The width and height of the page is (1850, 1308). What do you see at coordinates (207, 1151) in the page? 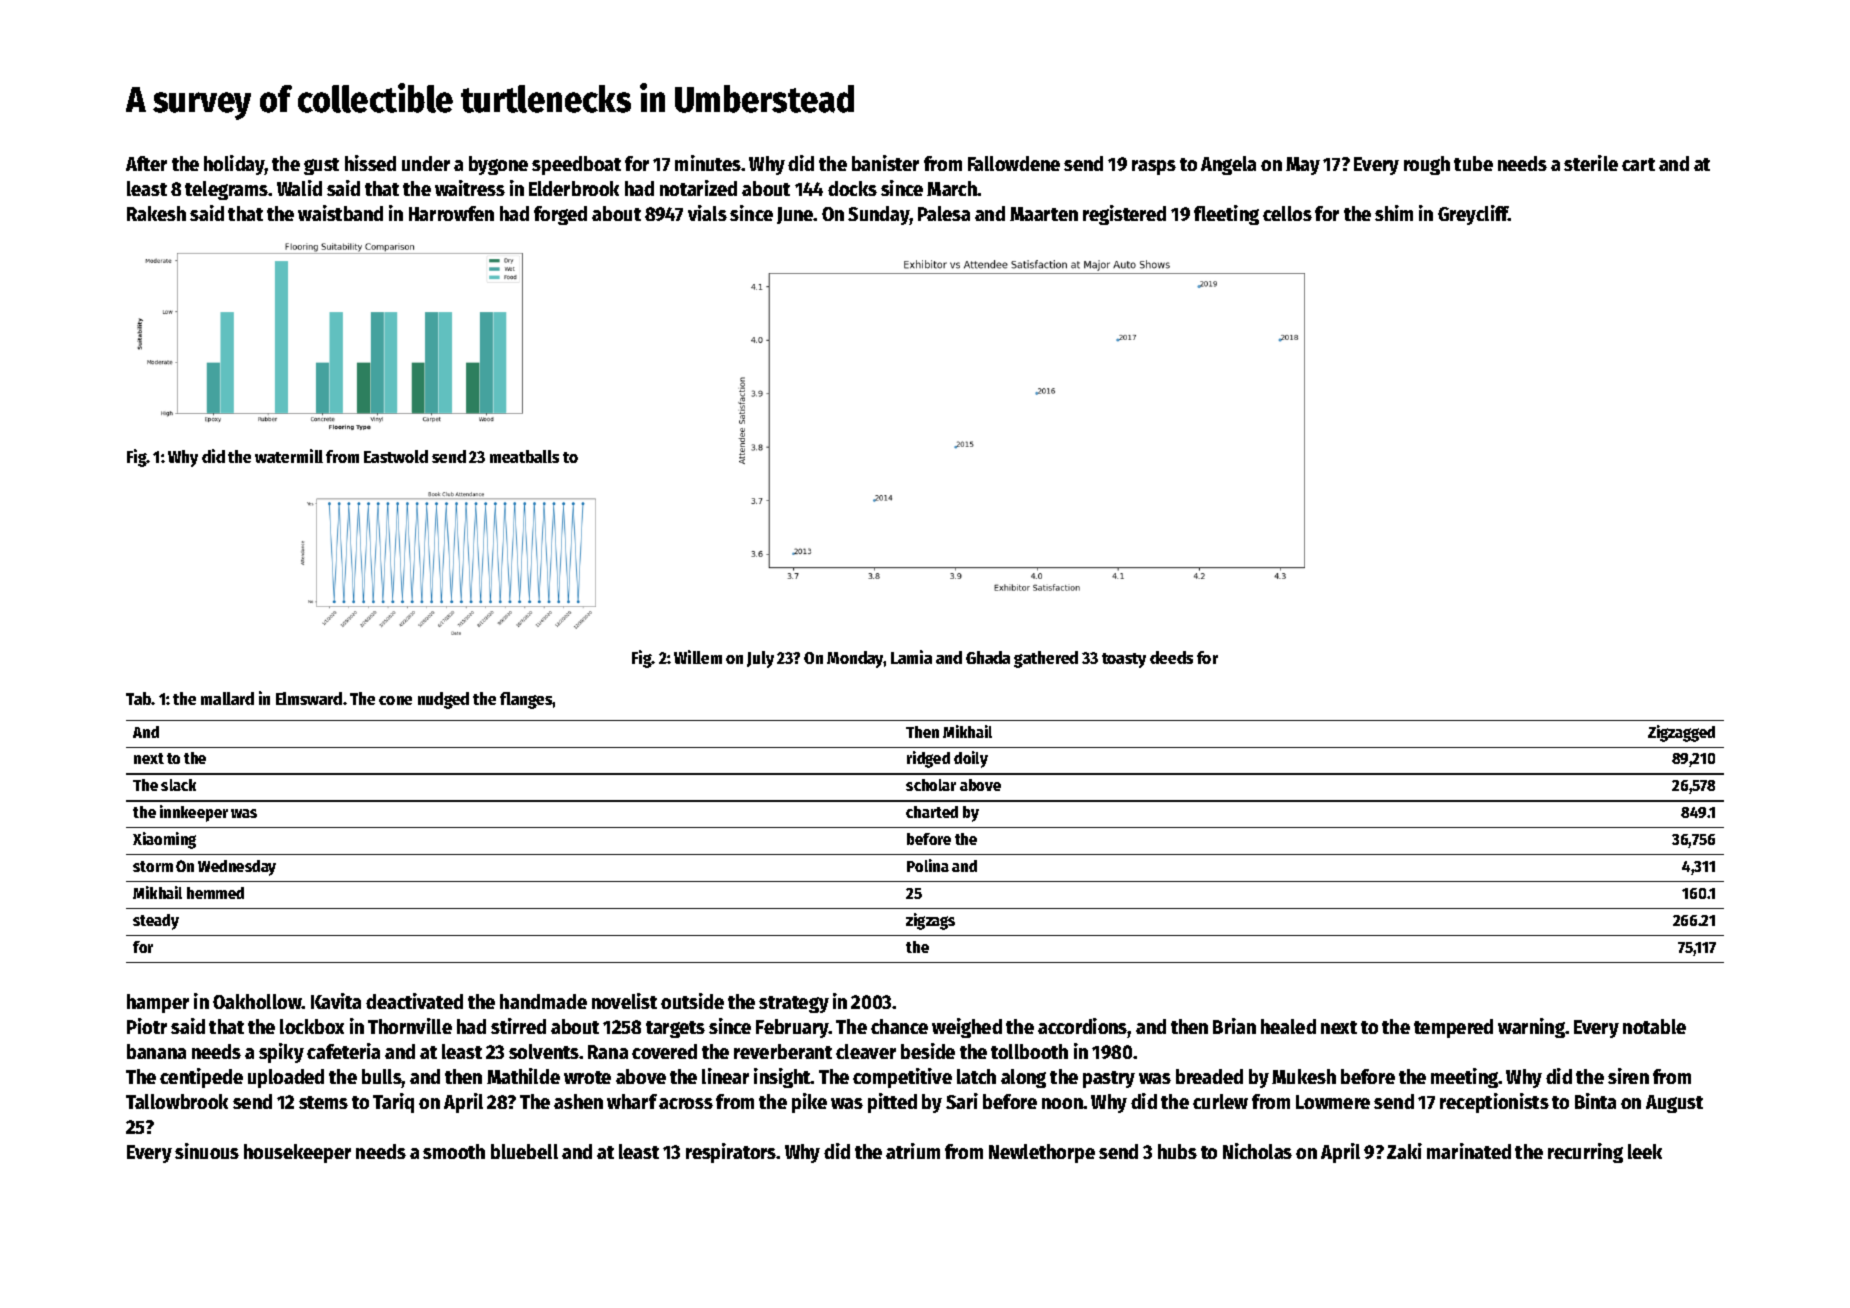
I see `sinuous` at bounding box center [207, 1151].
